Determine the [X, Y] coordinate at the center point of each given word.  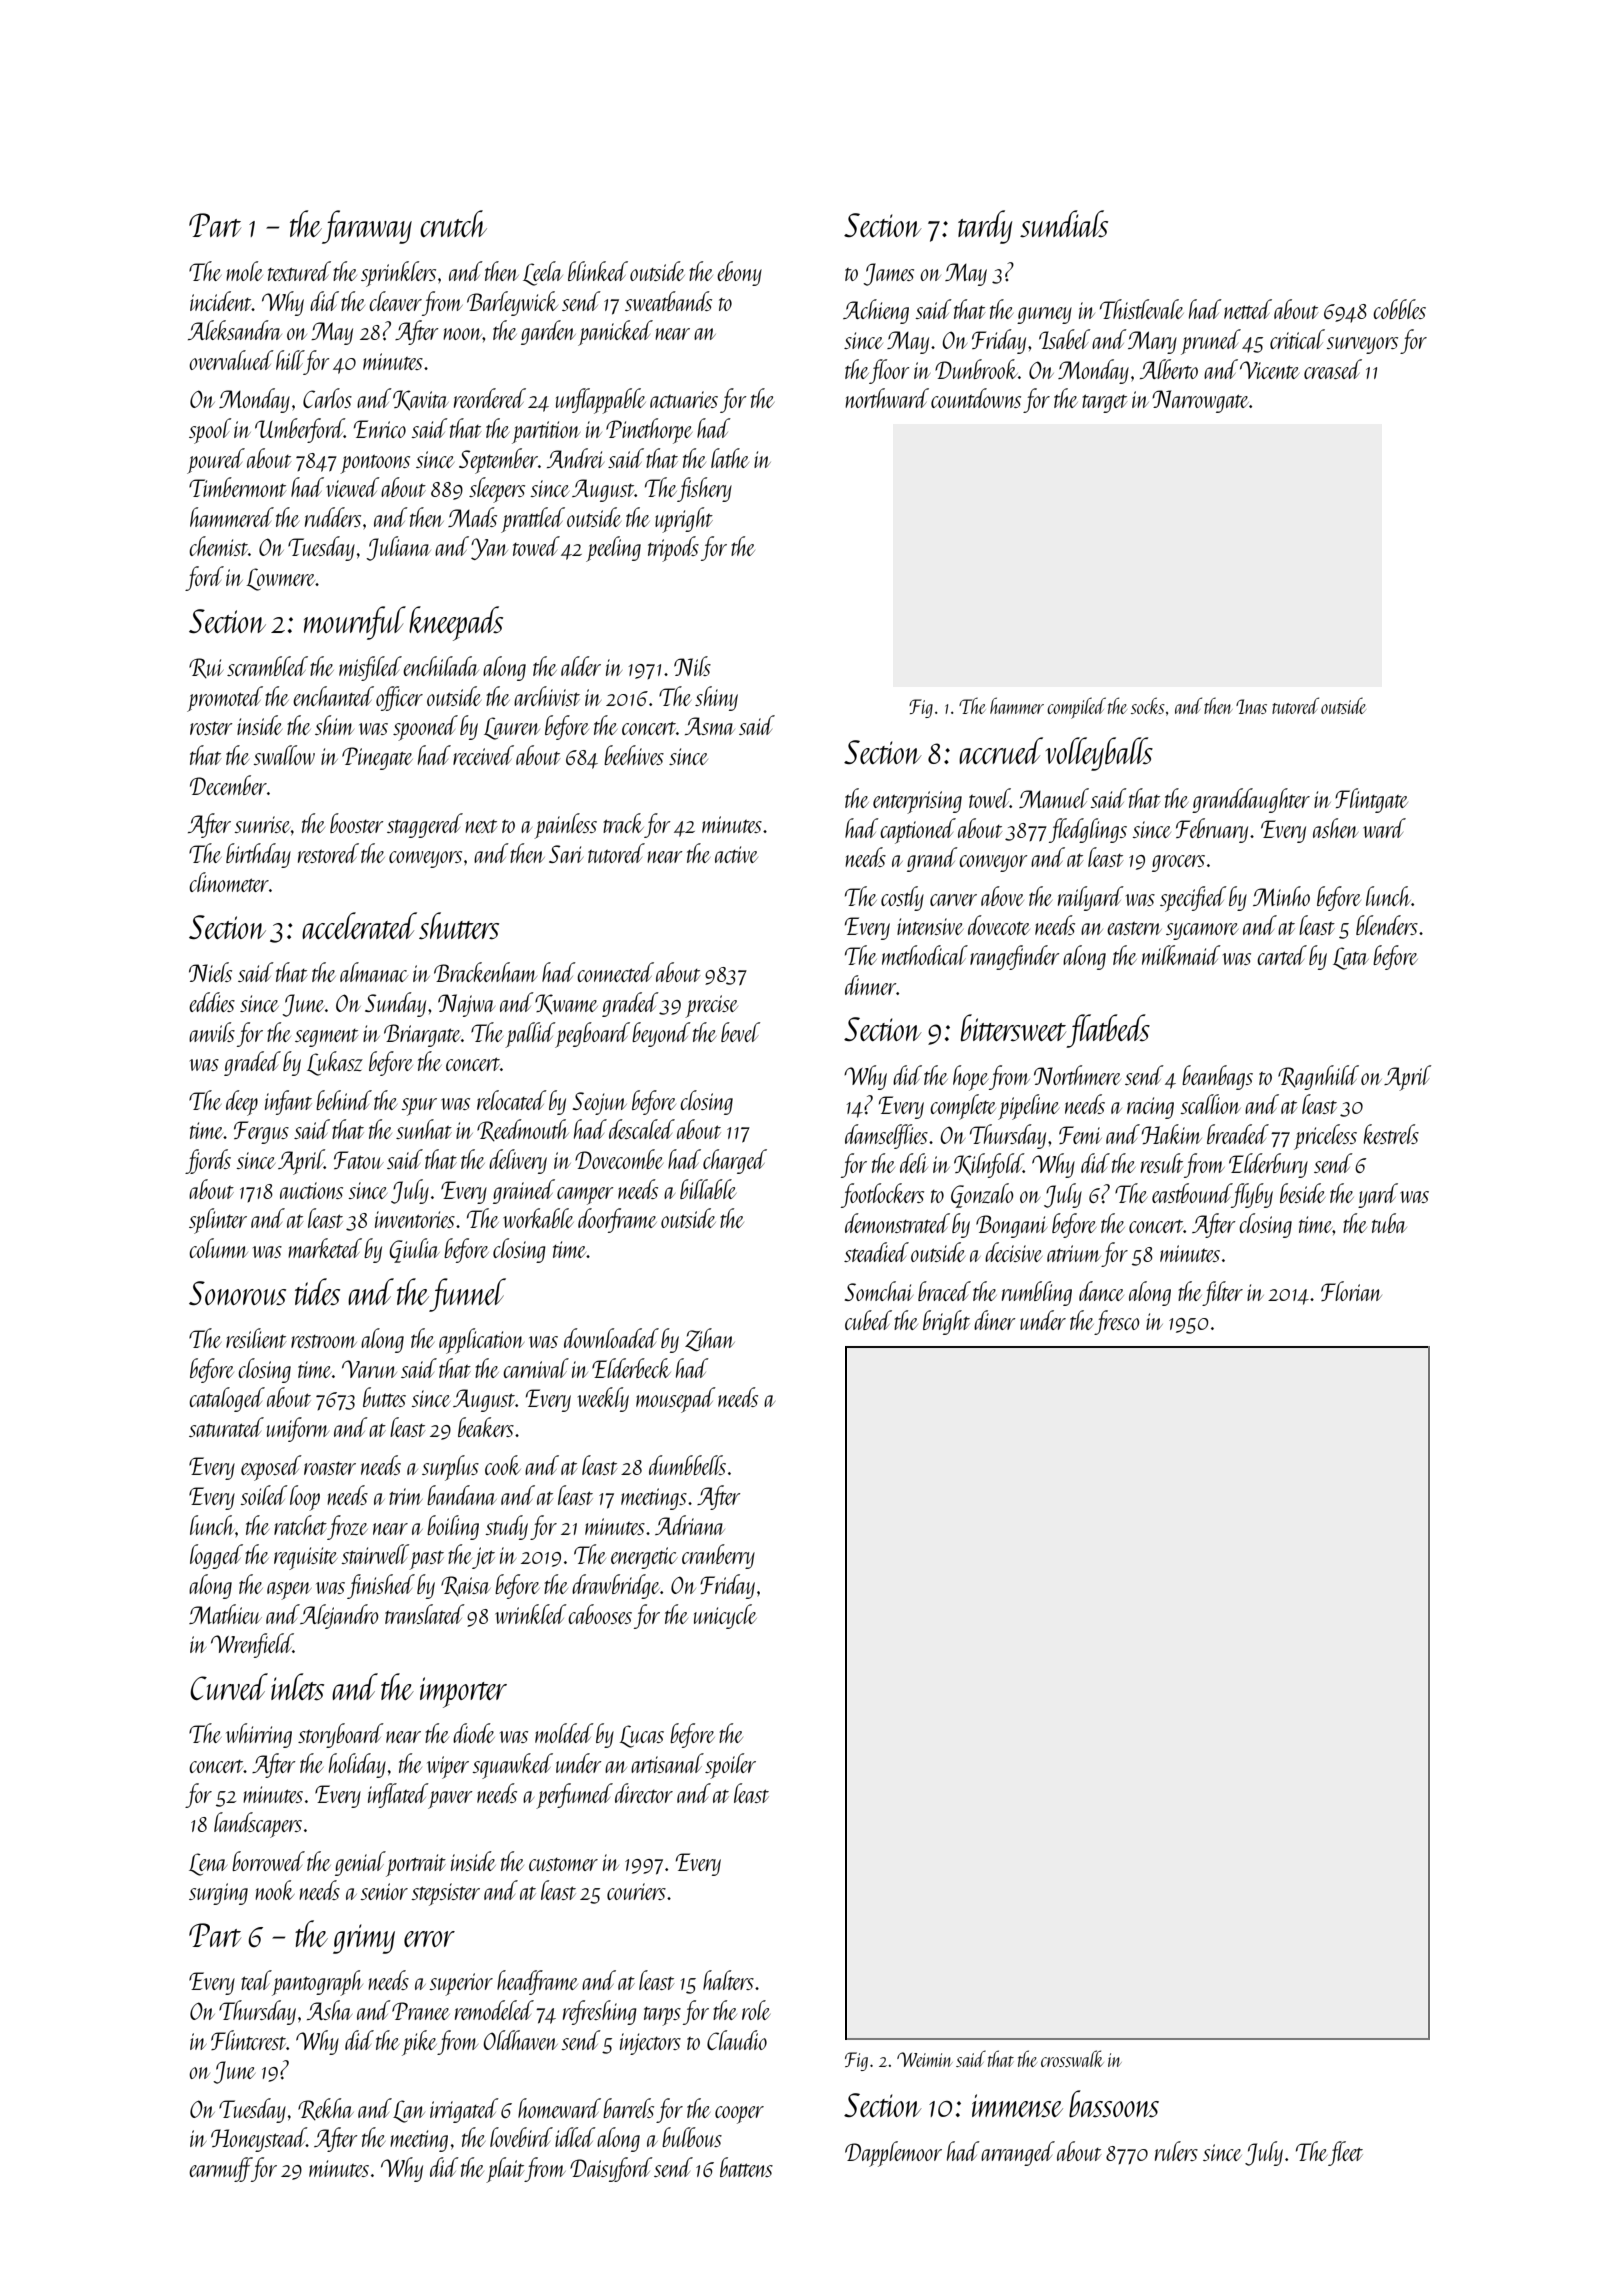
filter [1222, 1293]
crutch [454, 223]
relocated [512, 1100]
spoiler [730, 1766]
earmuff [220, 2169]
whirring [259, 1735]
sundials [1064, 223]
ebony [739, 273]
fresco [1117, 1322]
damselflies [886, 1136]
